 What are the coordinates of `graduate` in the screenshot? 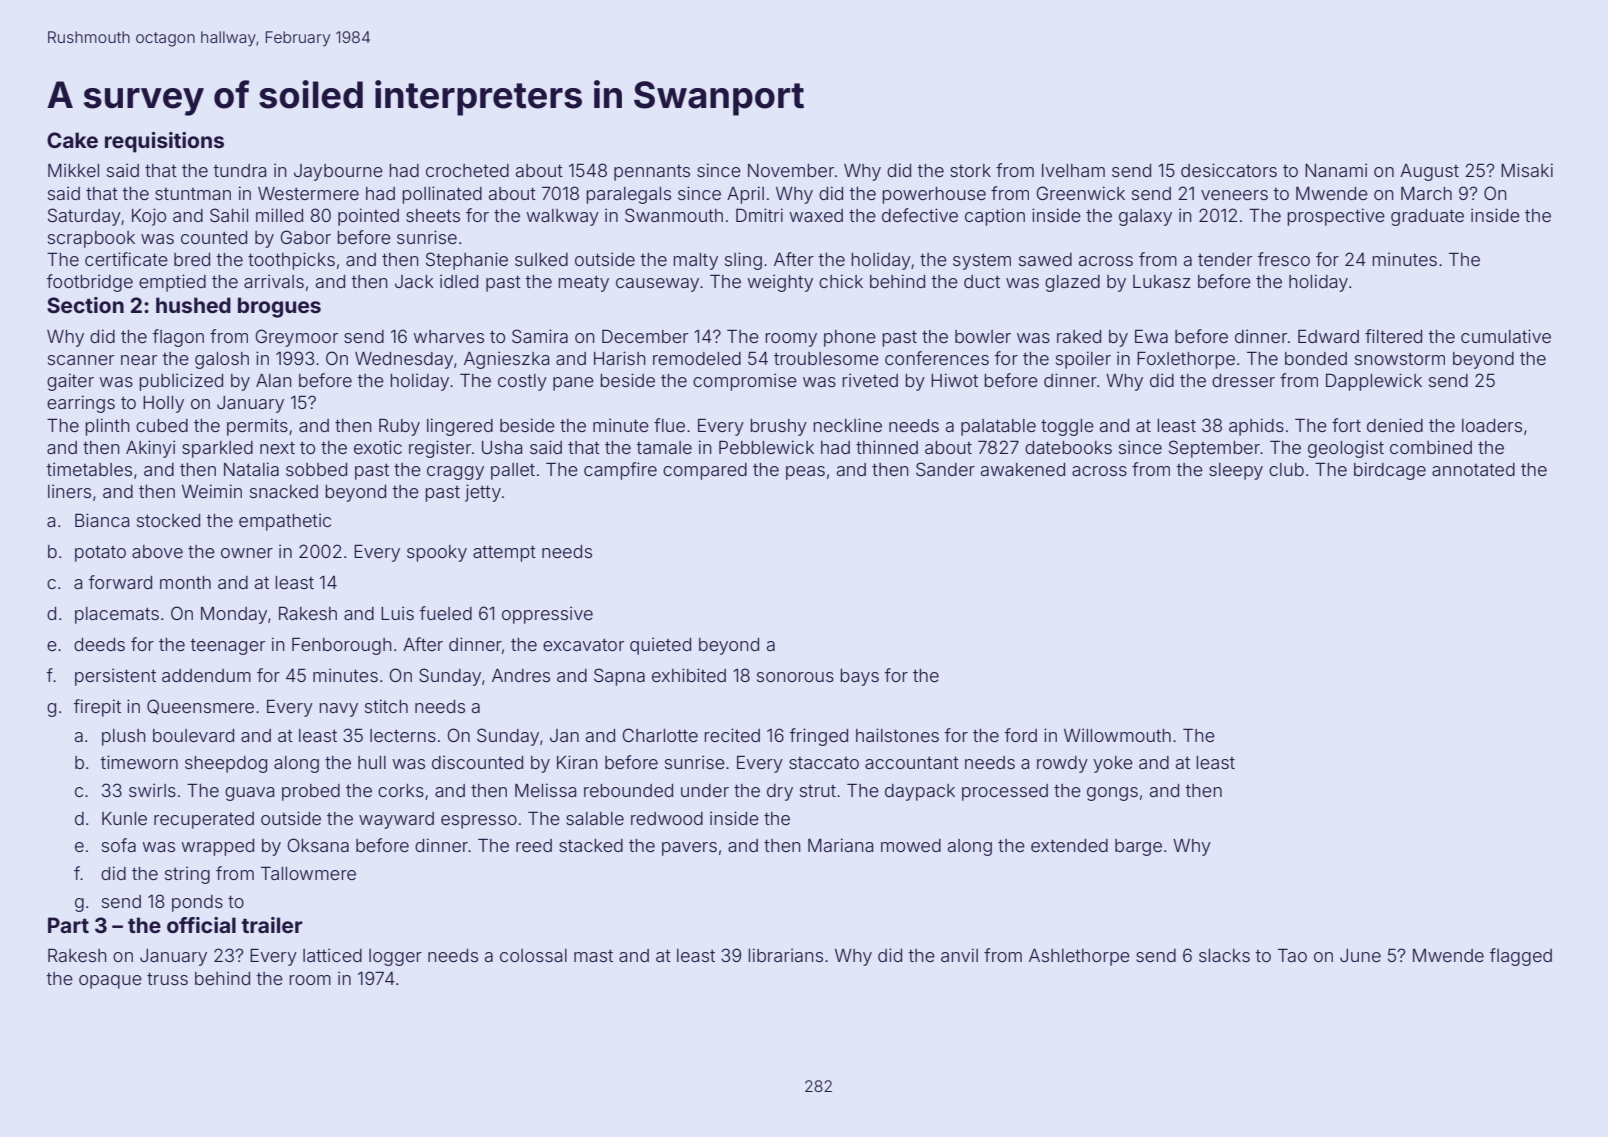 It's located at (1427, 217).
